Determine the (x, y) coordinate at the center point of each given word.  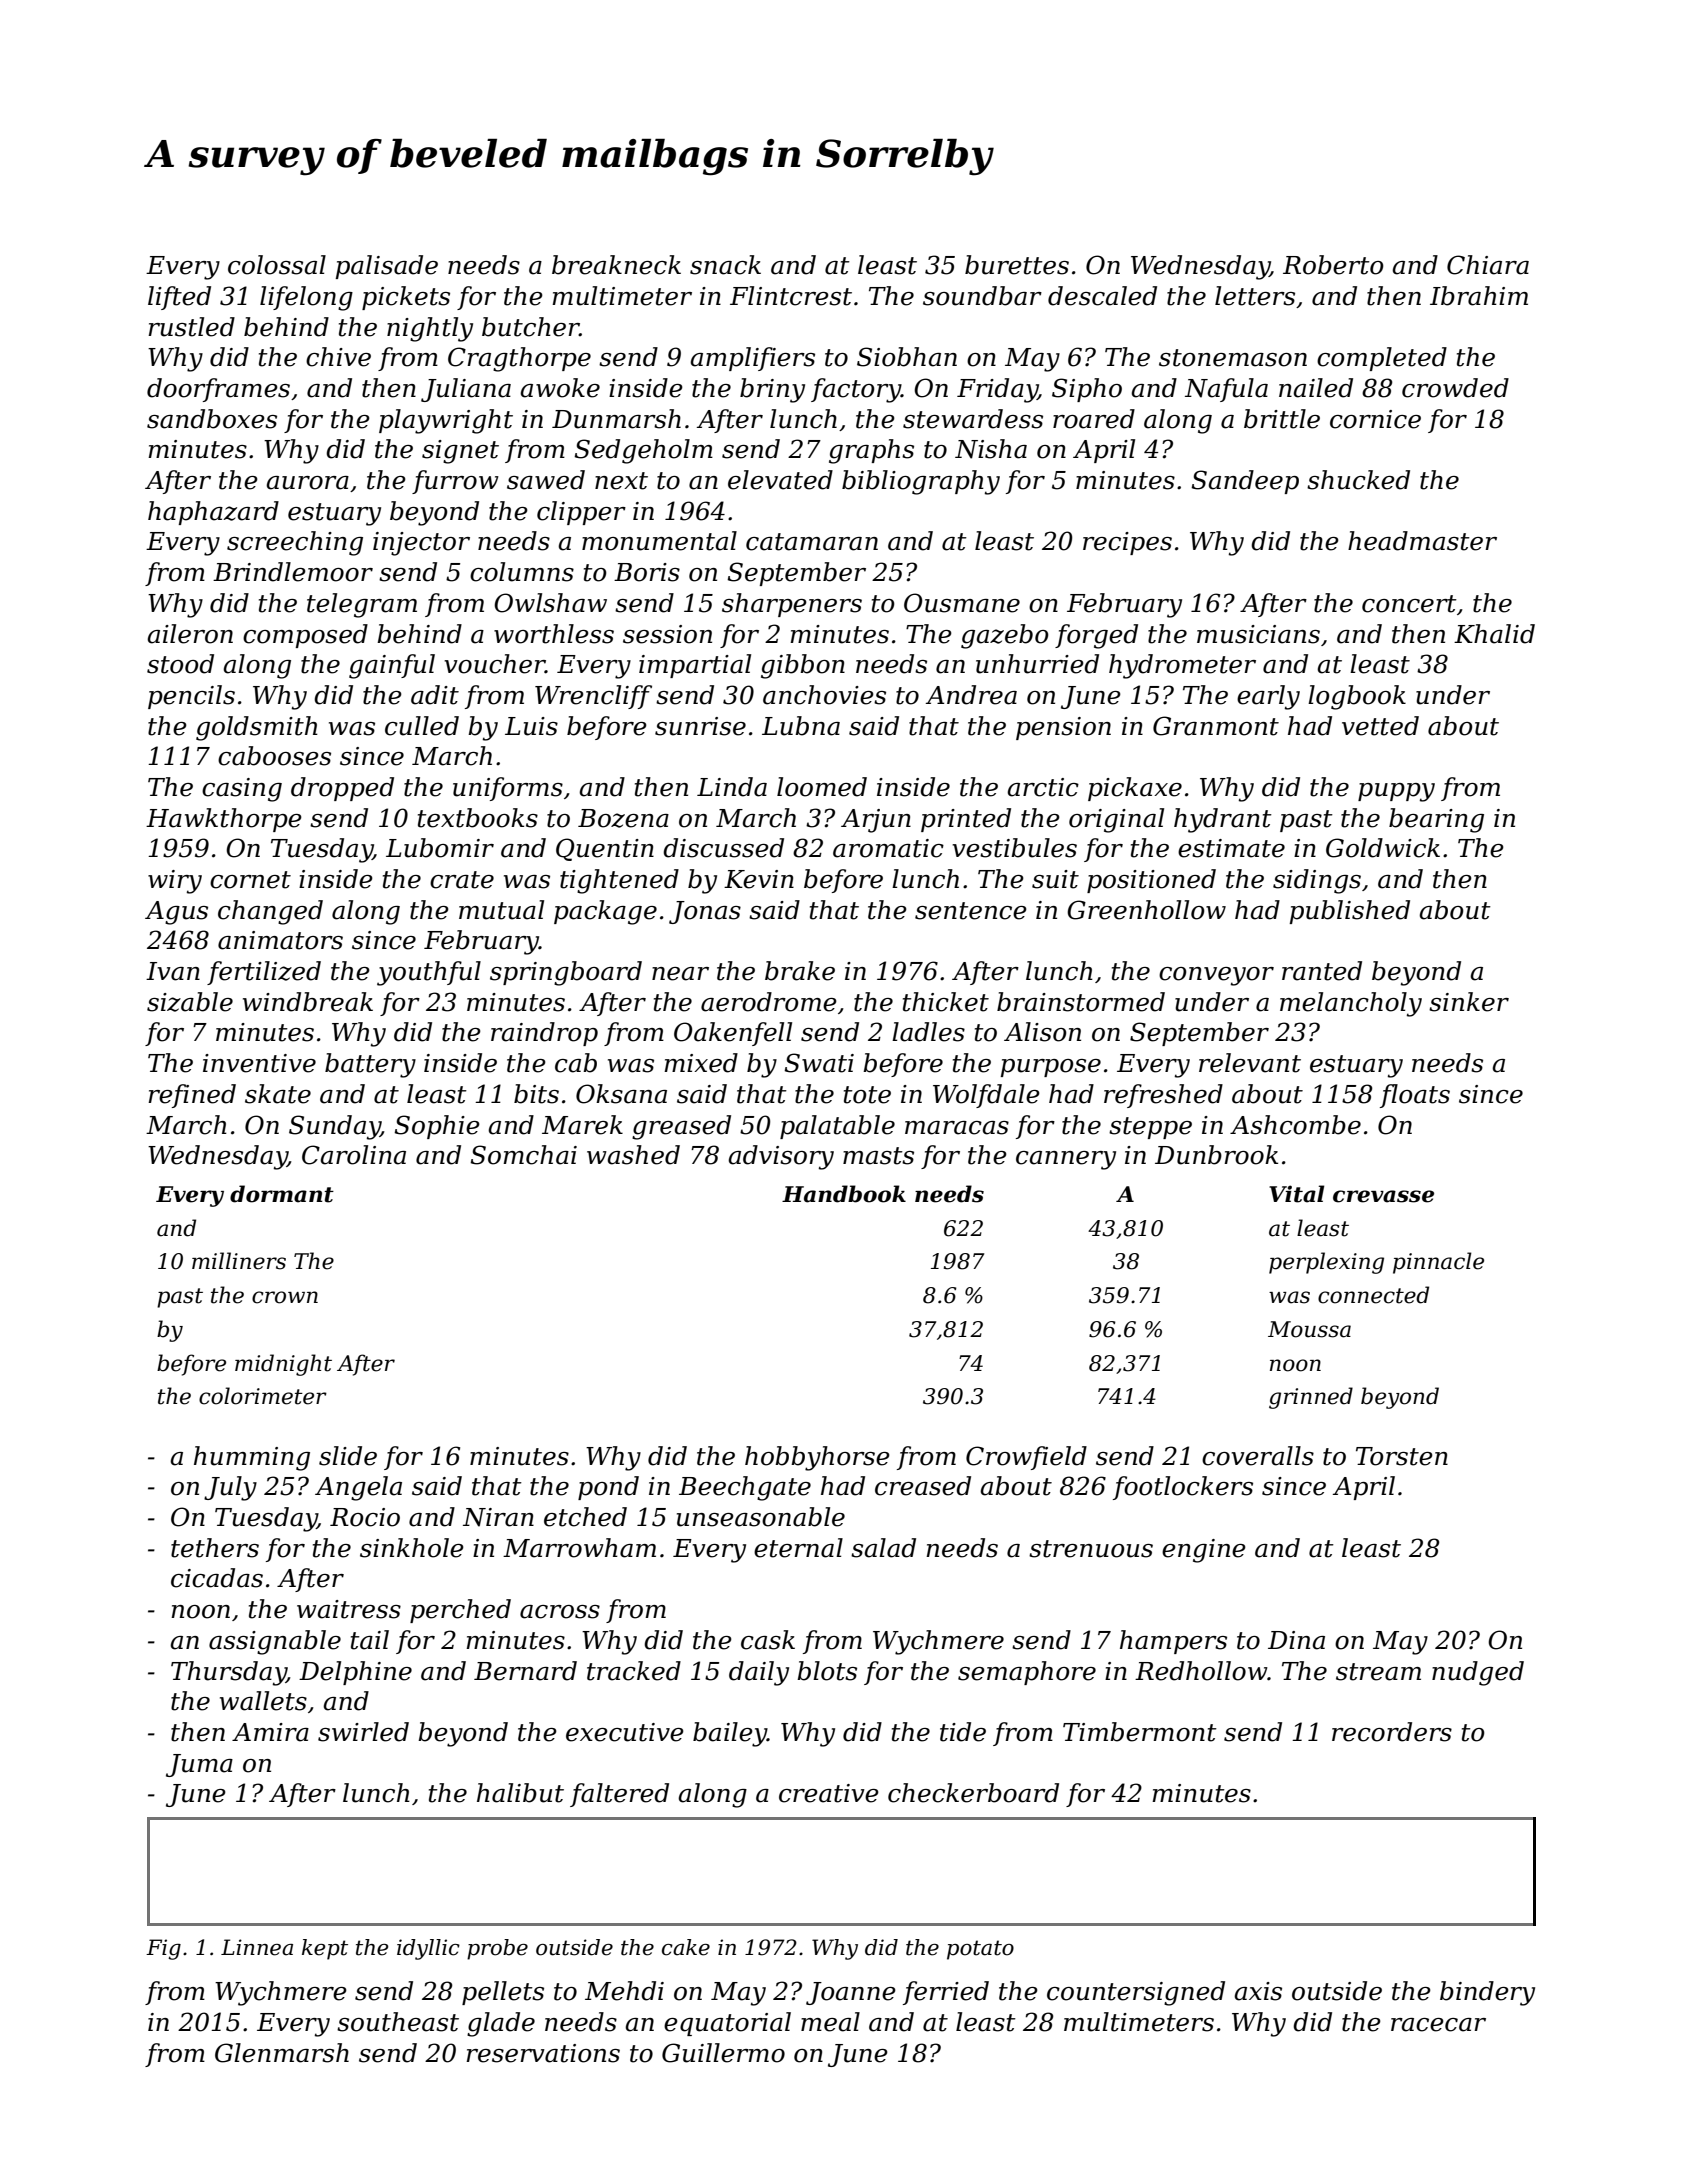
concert (1409, 604)
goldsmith (257, 728)
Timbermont (1140, 1732)
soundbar (982, 296)
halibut (520, 1793)
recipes (1127, 543)
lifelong (306, 298)
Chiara (1488, 265)
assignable (275, 1642)
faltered (619, 1795)
